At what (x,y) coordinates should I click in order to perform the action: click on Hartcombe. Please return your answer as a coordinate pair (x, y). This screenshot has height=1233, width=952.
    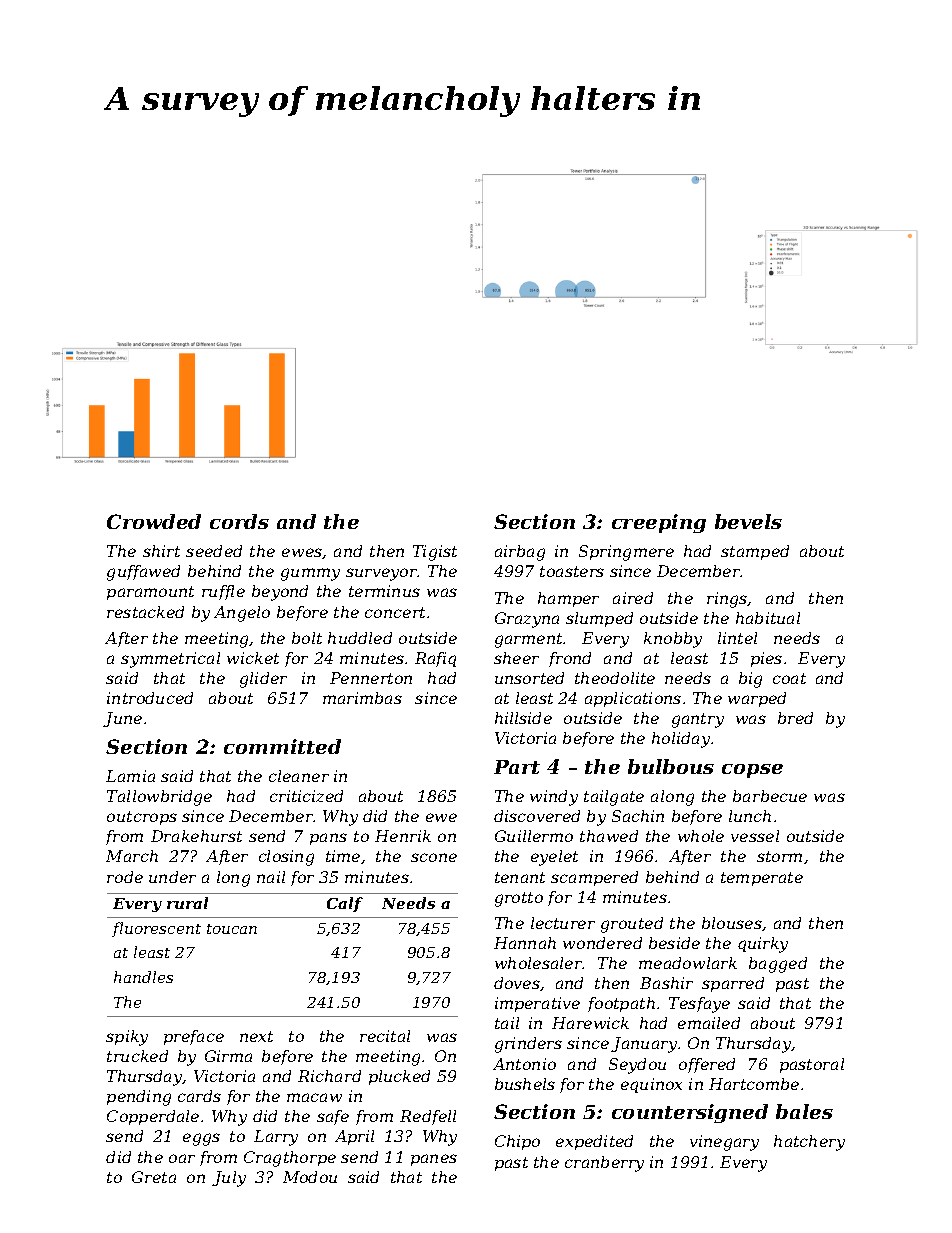
    Looking at the image, I should click on (754, 1084).
